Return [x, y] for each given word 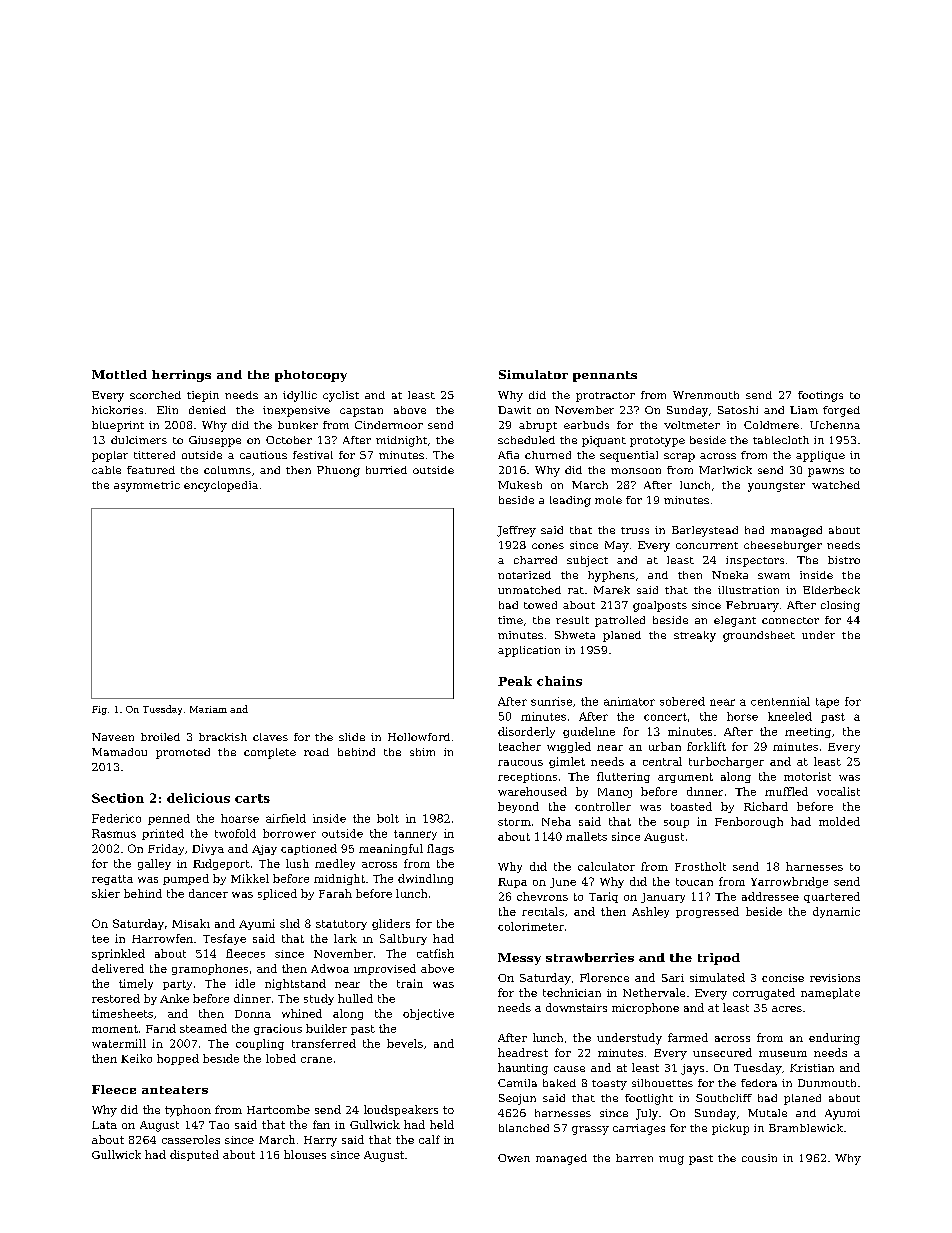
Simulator [533, 374]
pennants [605, 376]
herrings [181, 376]
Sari [673, 978]
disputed [194, 1155]
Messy [519, 959]
